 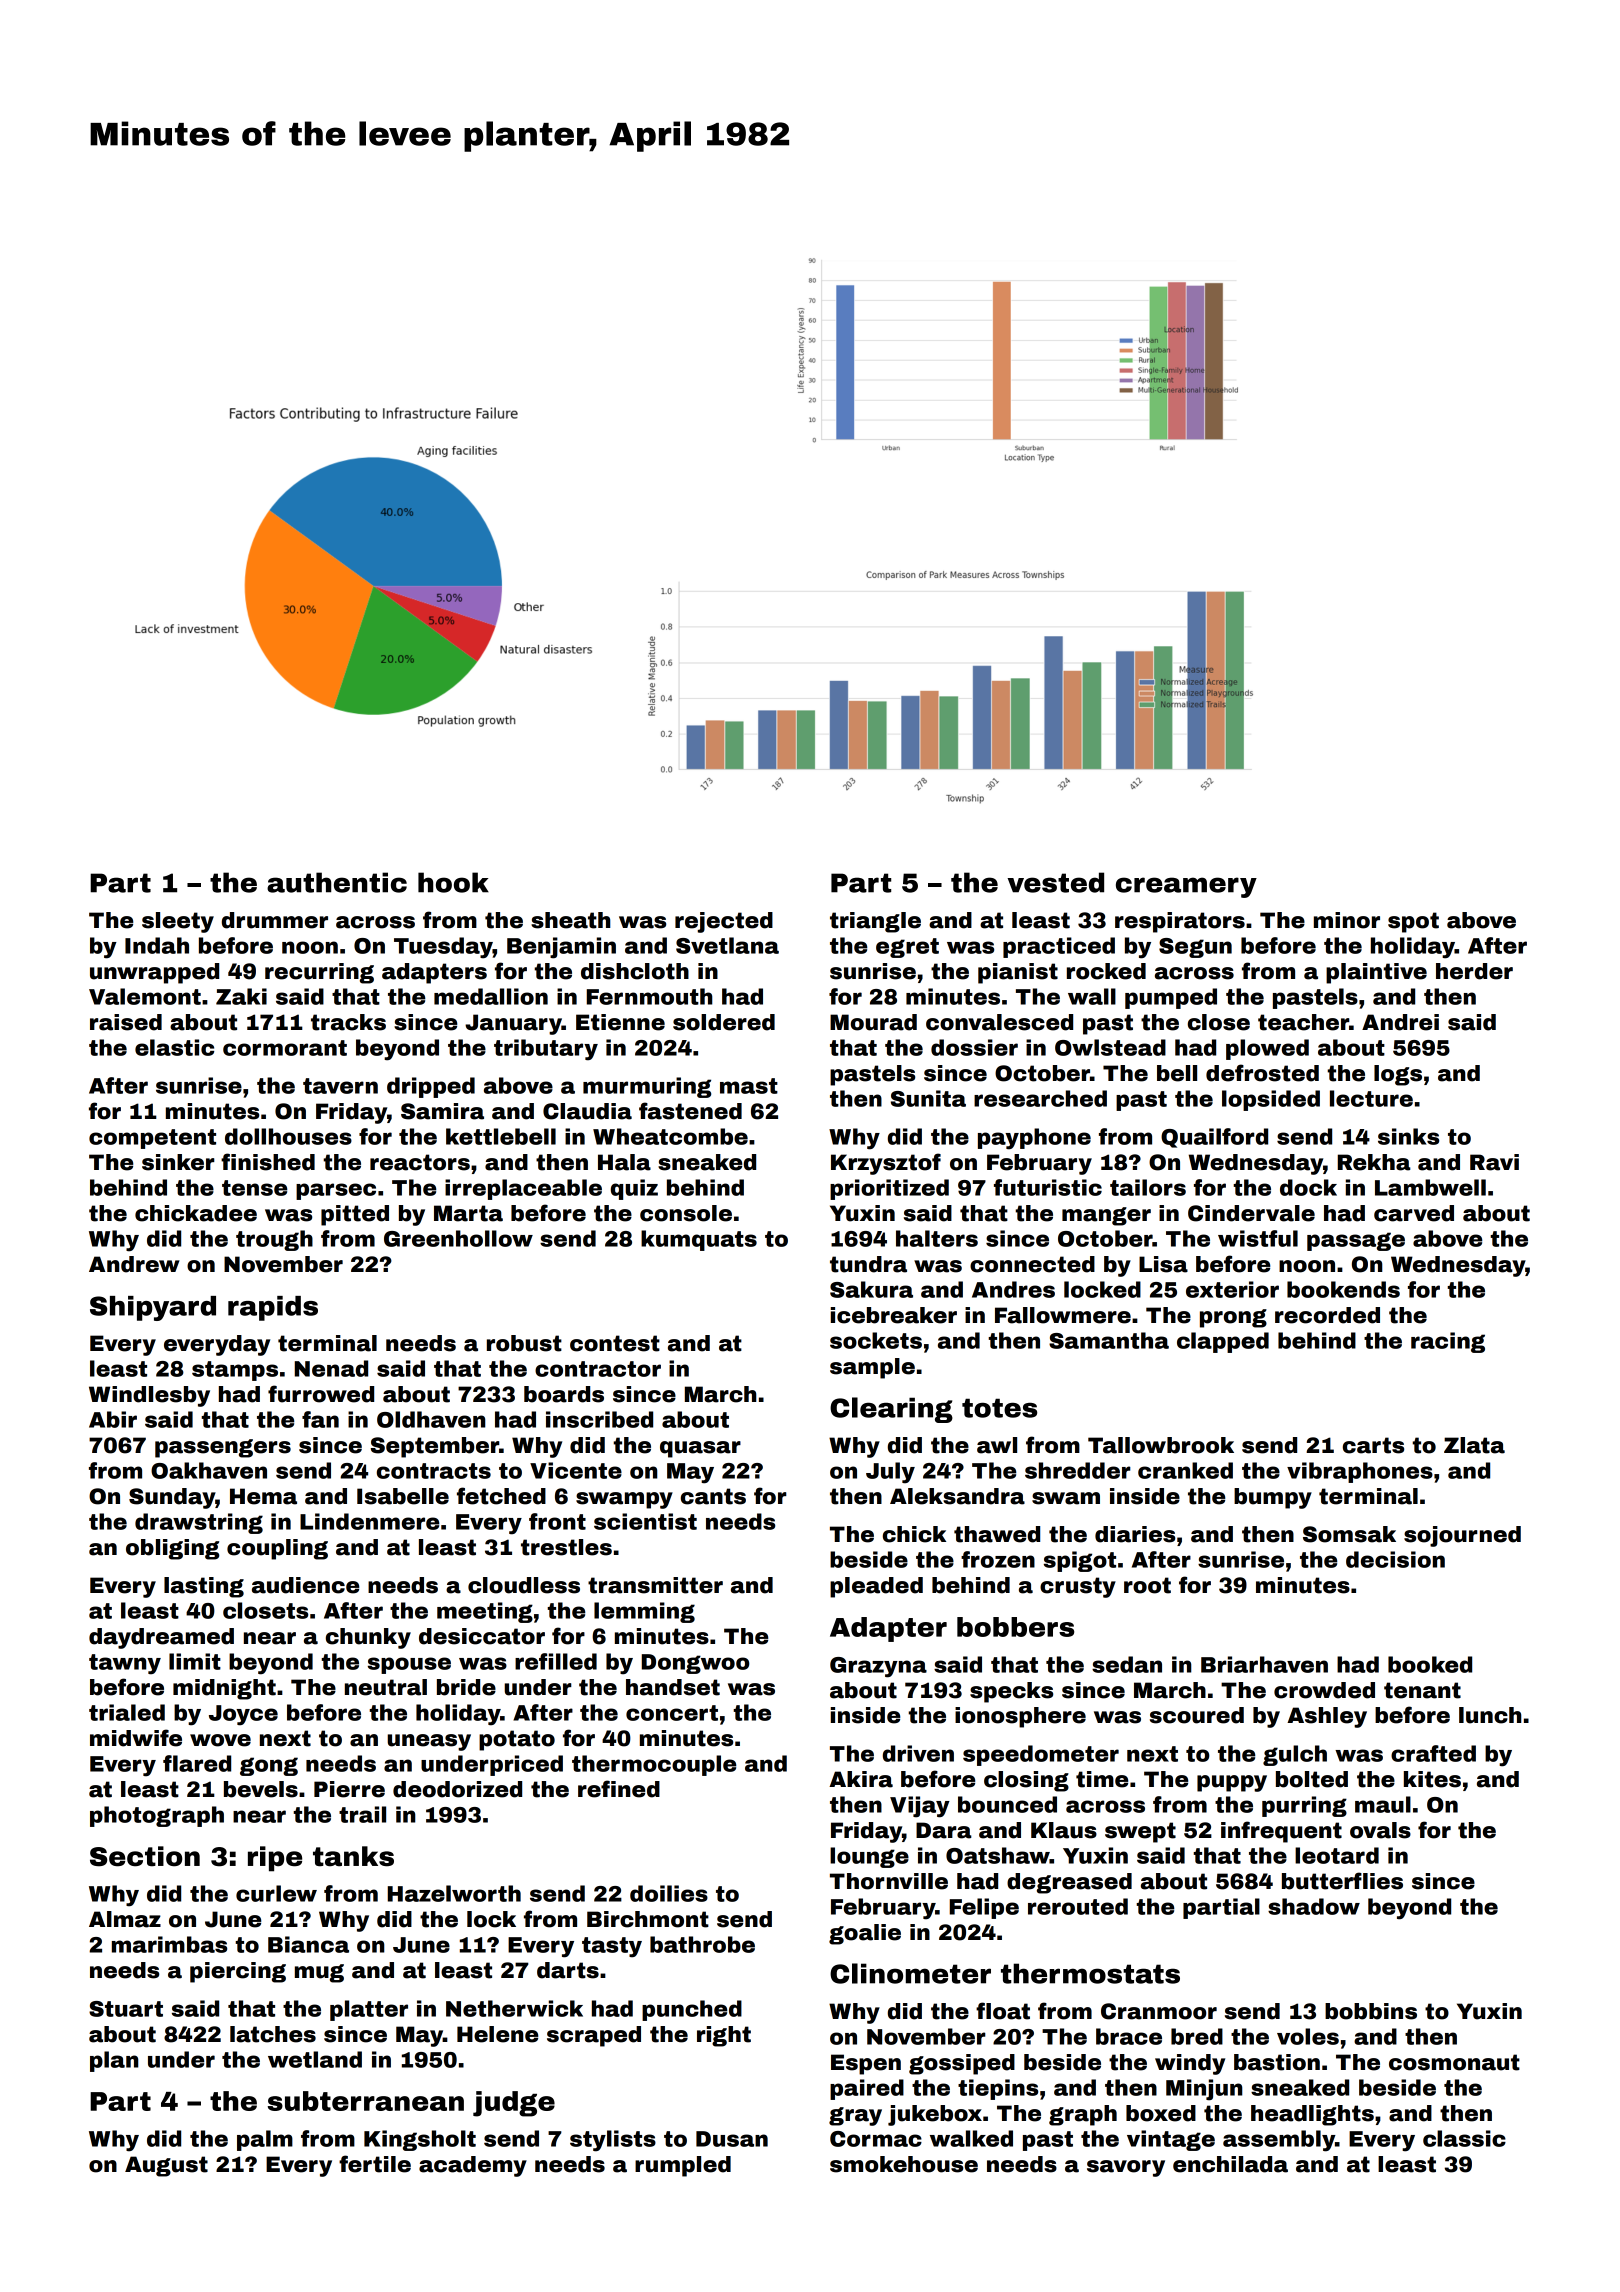 I want to click on latches, so click(x=273, y=2034).
